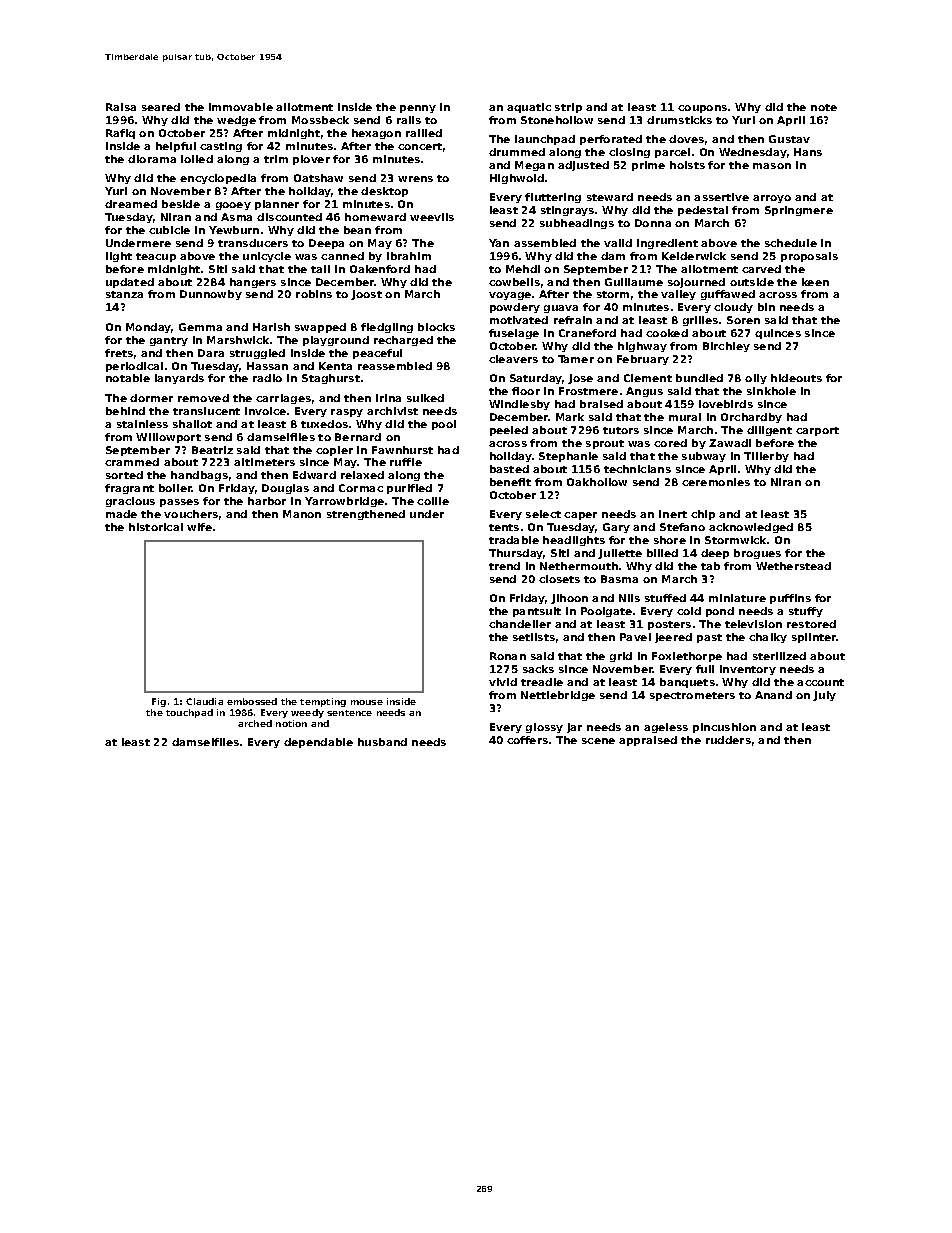 The height and width of the screenshot is (1233, 952). What do you see at coordinates (509, 431) in the screenshot?
I see `peeled` at bounding box center [509, 431].
